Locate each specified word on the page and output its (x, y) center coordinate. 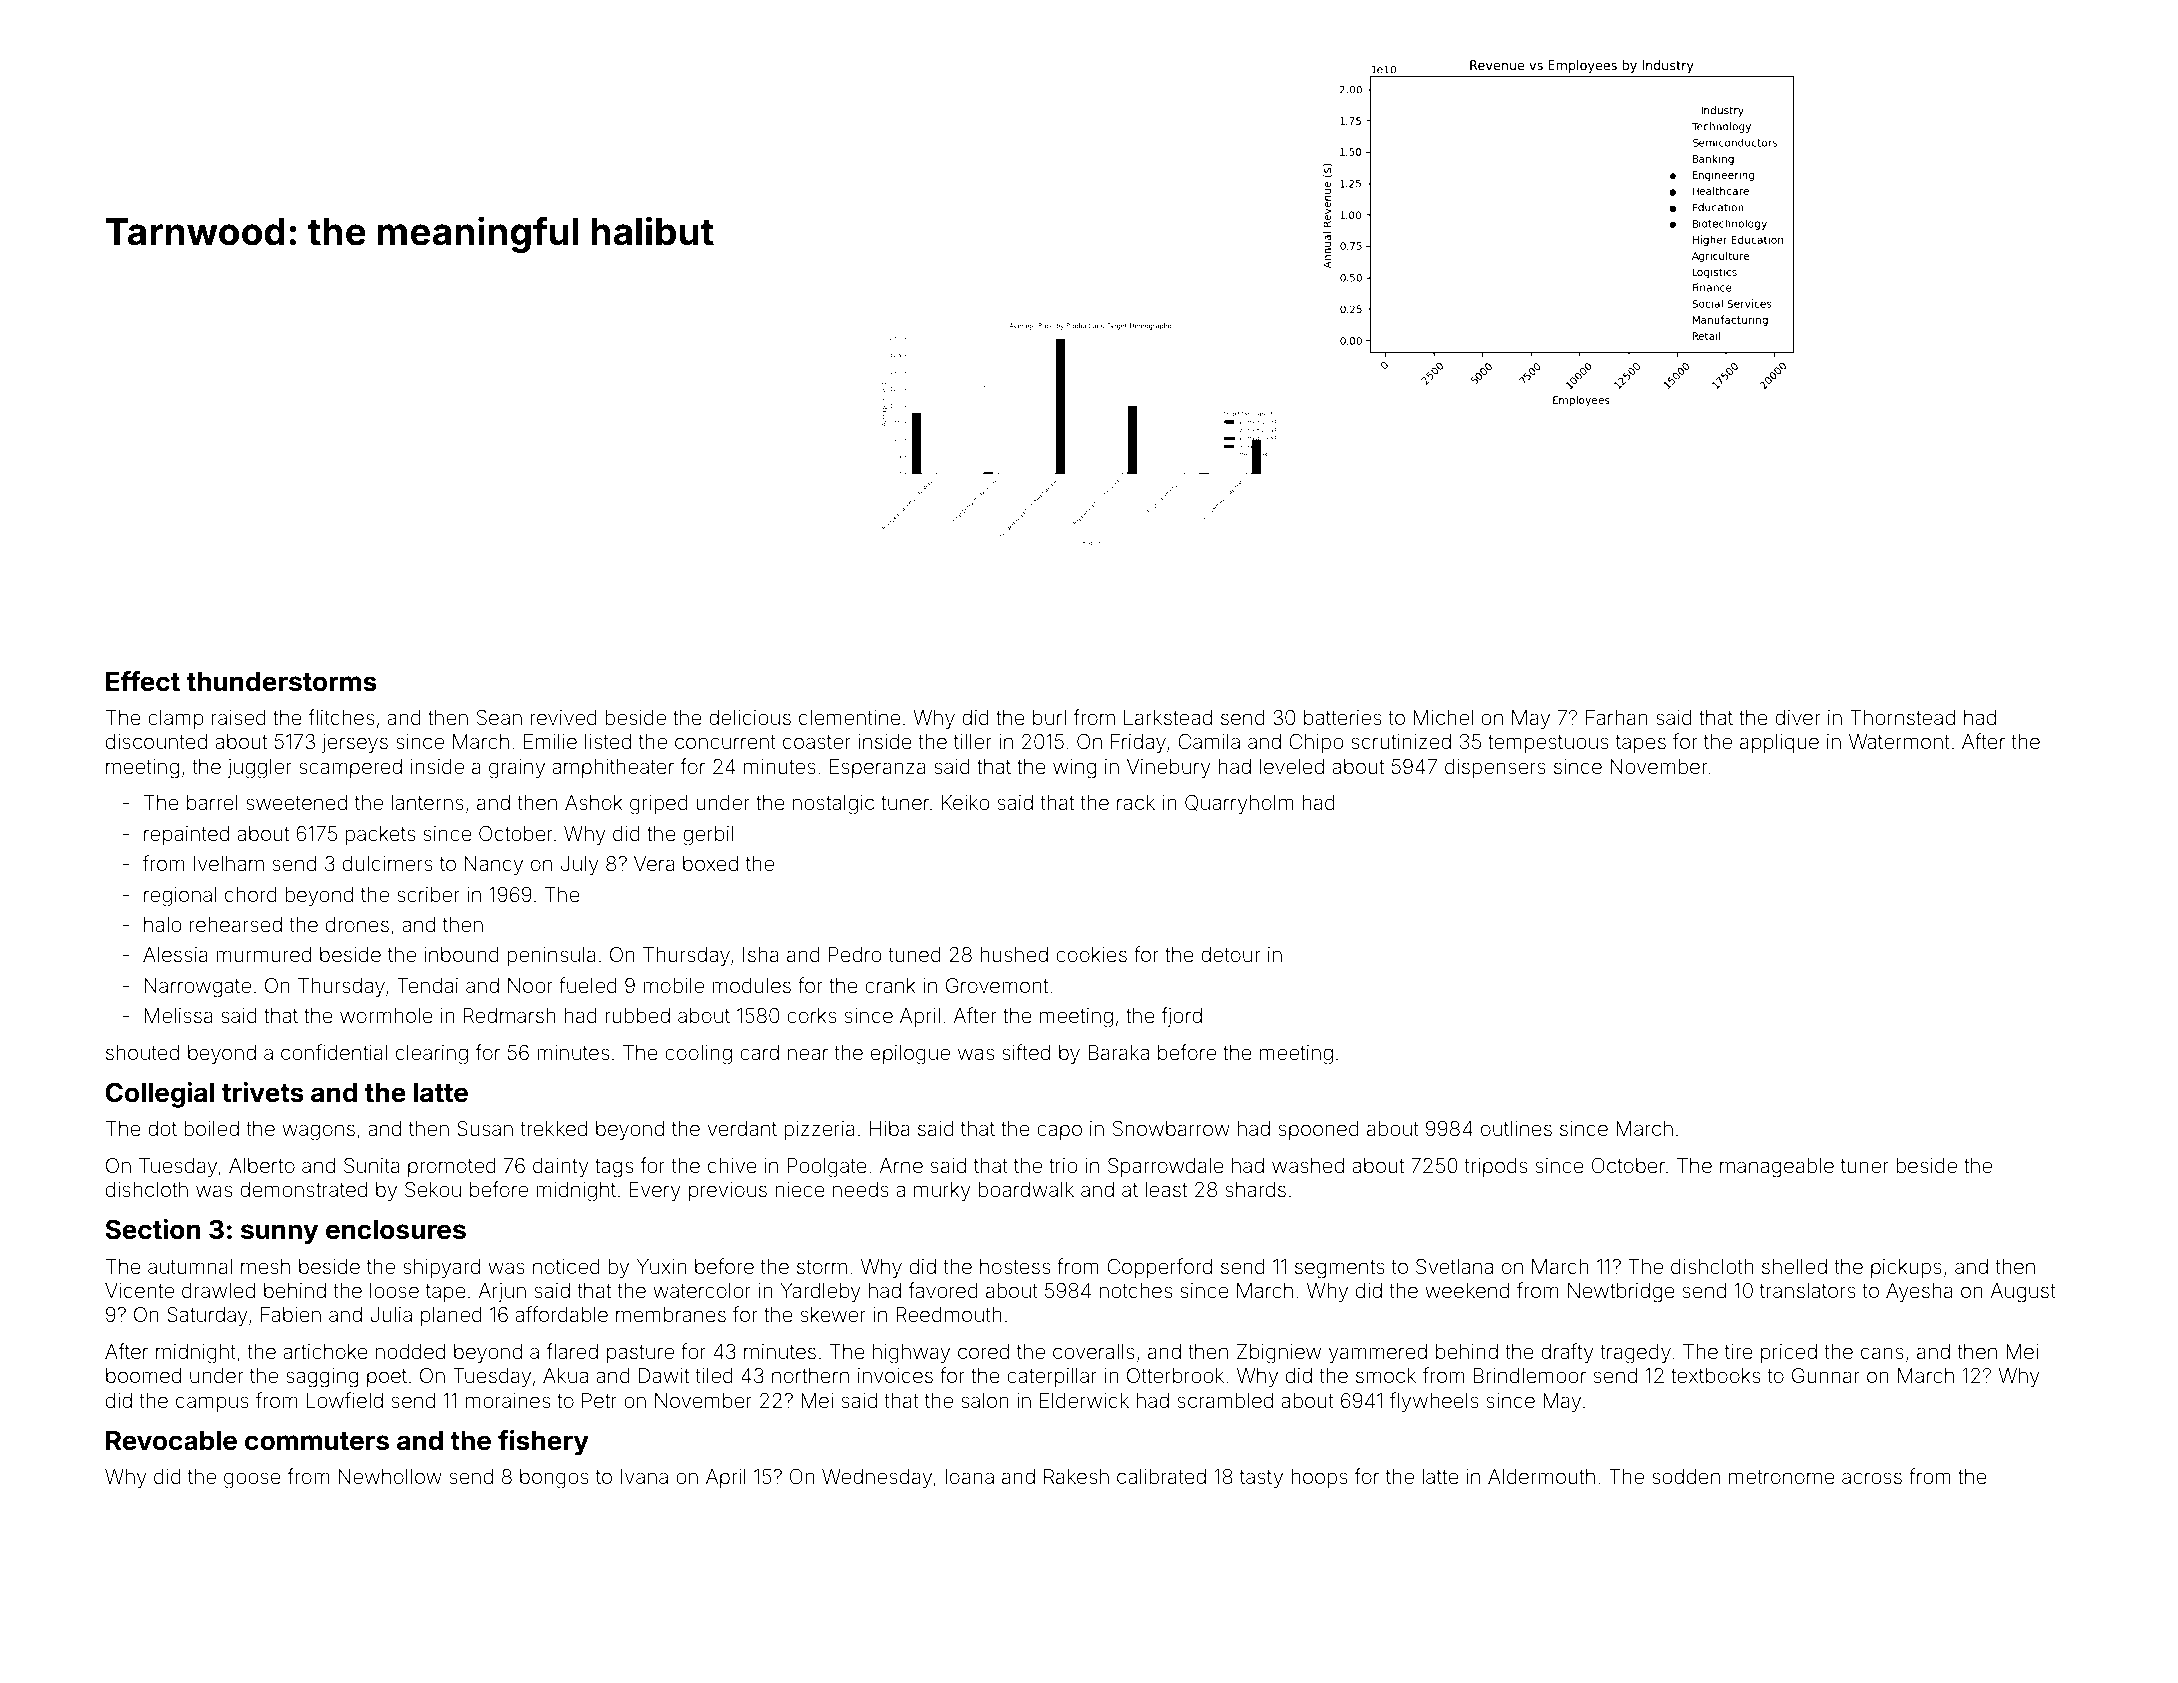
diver (1798, 717)
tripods (1495, 1167)
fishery (543, 1443)
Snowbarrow (1171, 1129)
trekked (553, 1128)
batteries (1343, 717)
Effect (143, 681)
